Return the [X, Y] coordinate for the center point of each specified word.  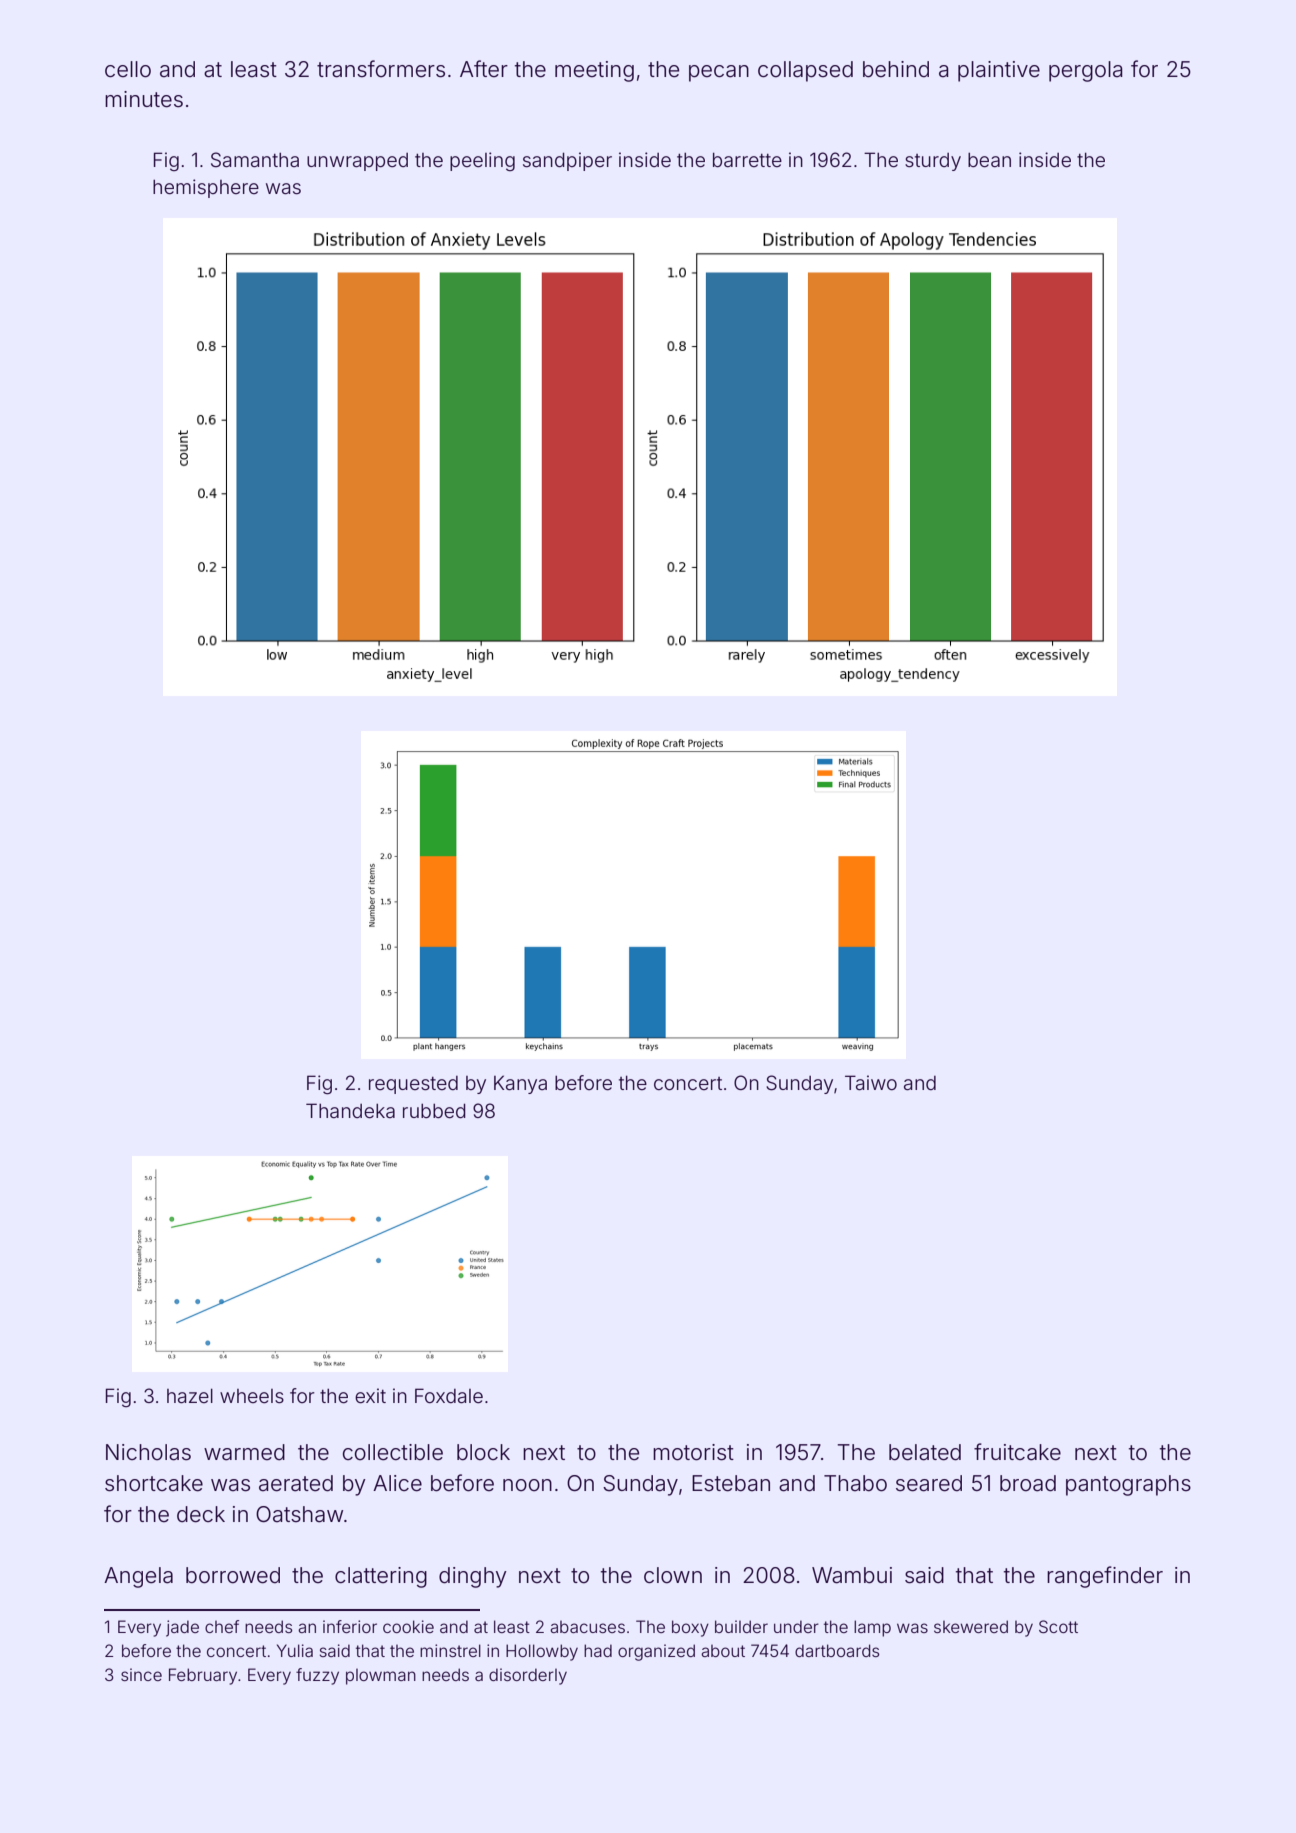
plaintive [999, 71]
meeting [594, 71]
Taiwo [871, 1082]
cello [128, 69]
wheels [252, 1396]
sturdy [933, 162]
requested [413, 1085]
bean [989, 160]
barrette [747, 160]
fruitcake [1017, 1452]
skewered [971, 1626]
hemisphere [206, 188]
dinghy [473, 1577]
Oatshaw [299, 1514]
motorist [693, 1452]
